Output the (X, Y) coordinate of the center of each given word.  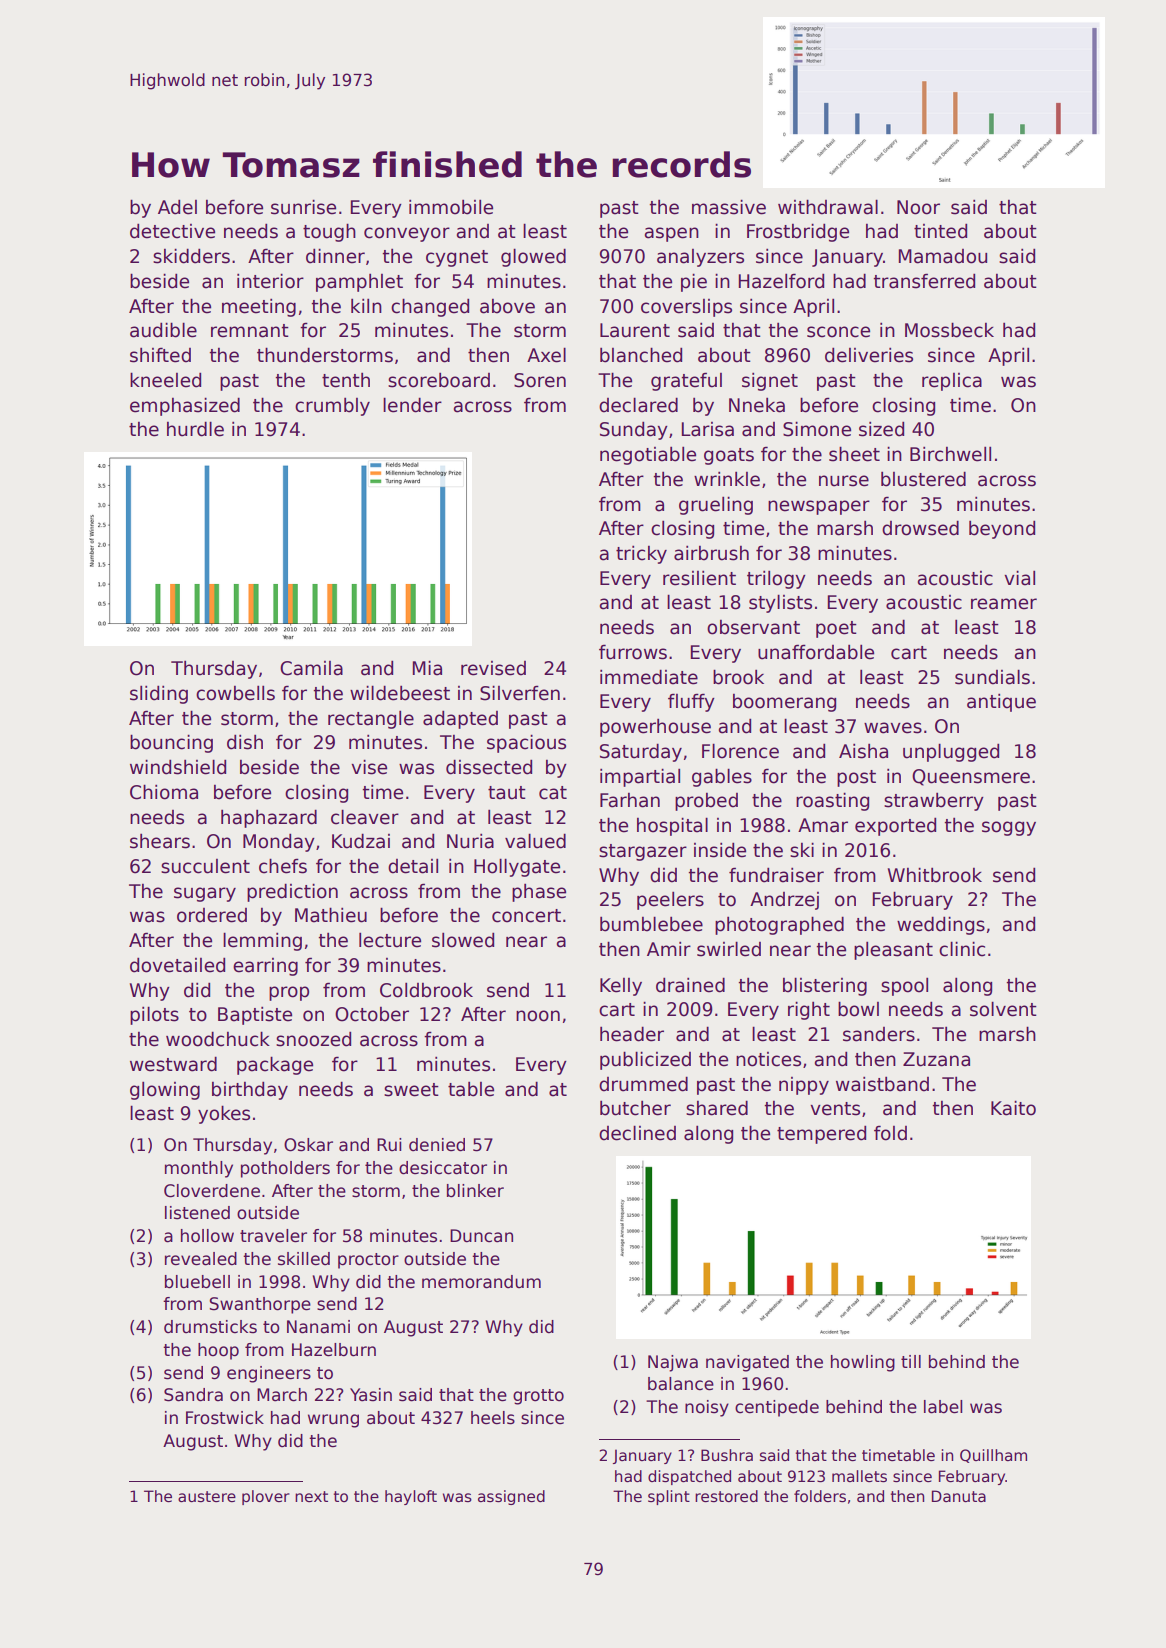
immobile (451, 207)
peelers (670, 901)
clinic (962, 949)
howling (863, 1363)
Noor (918, 207)
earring (265, 967)
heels (493, 1418)
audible (163, 330)
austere (207, 1496)
